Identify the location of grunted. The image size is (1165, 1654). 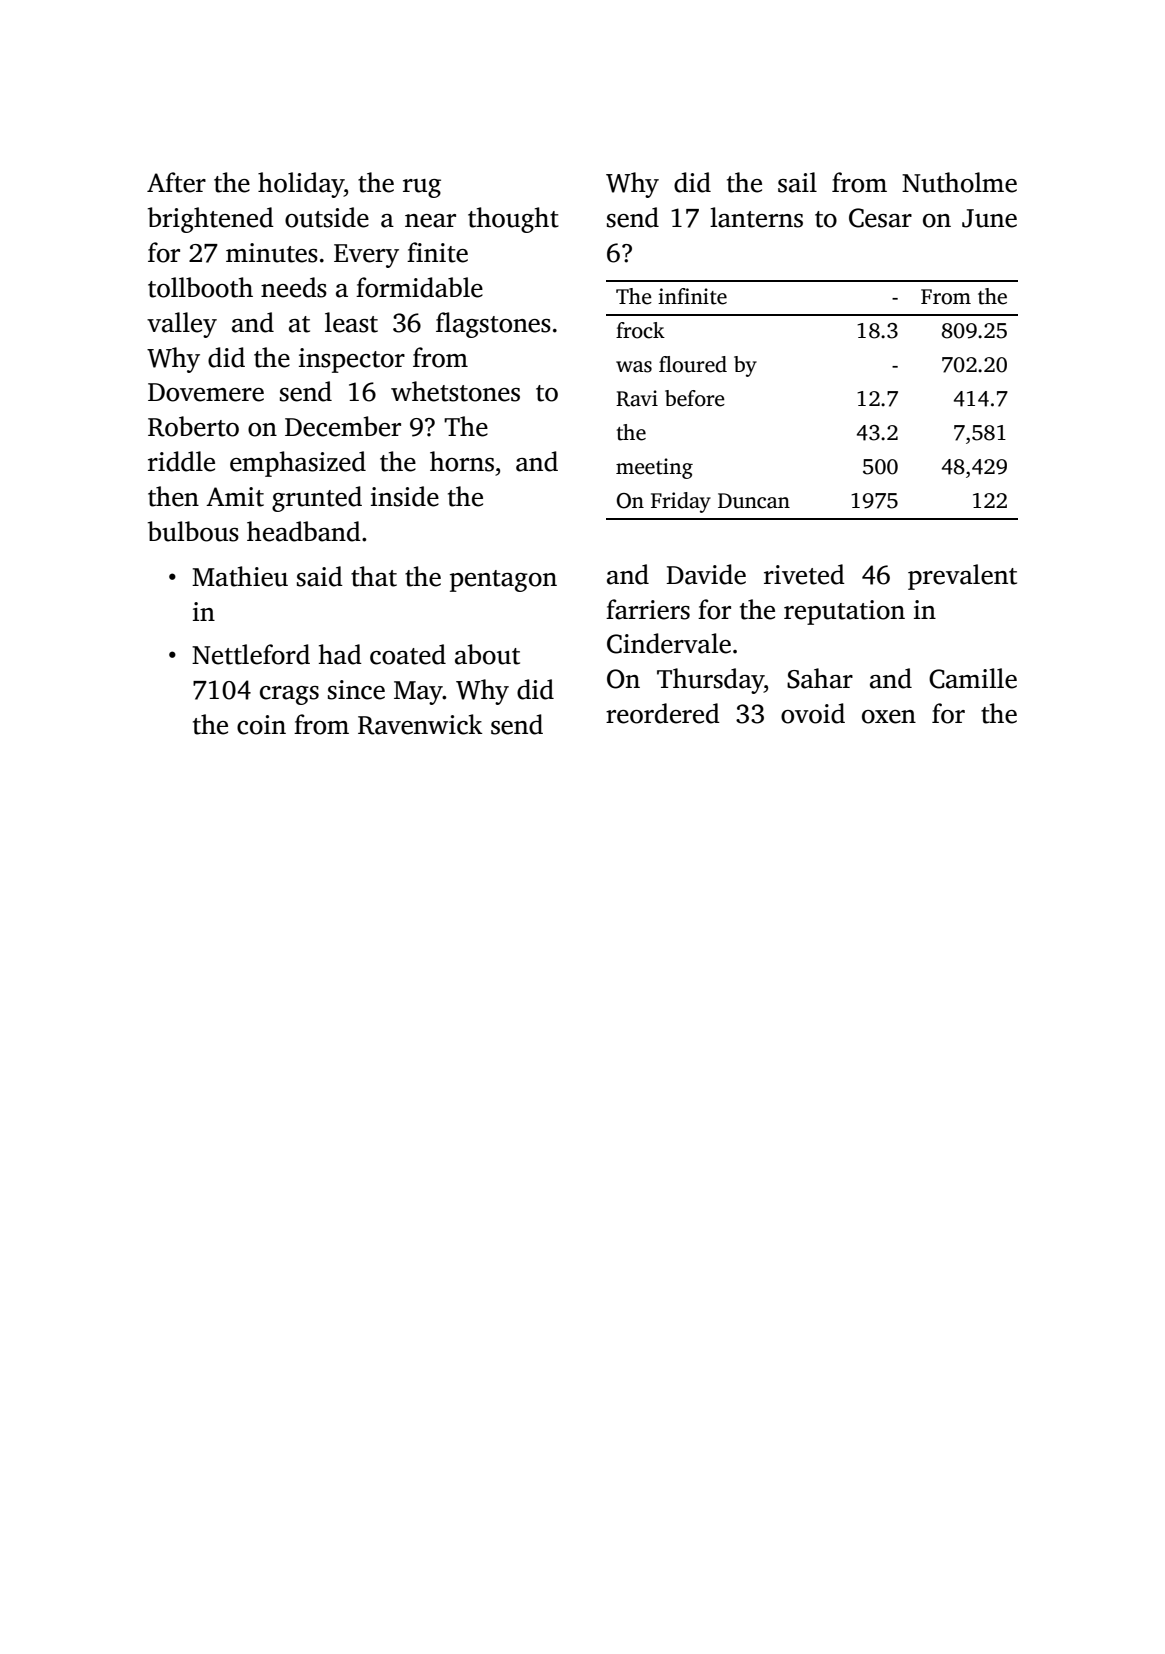
(317, 499).
